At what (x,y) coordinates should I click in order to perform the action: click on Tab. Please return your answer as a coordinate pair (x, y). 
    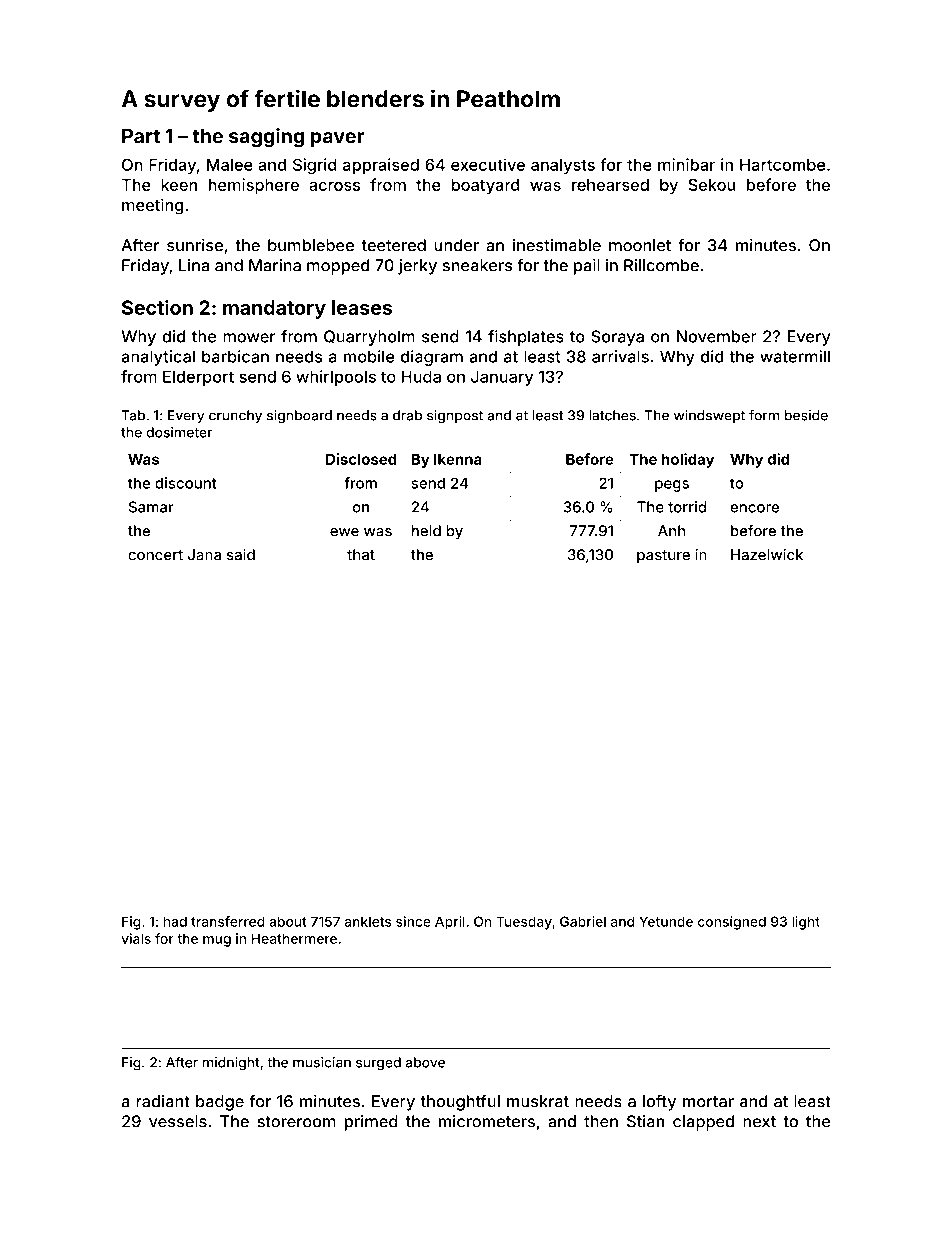
    Looking at the image, I should click on (133, 415).
